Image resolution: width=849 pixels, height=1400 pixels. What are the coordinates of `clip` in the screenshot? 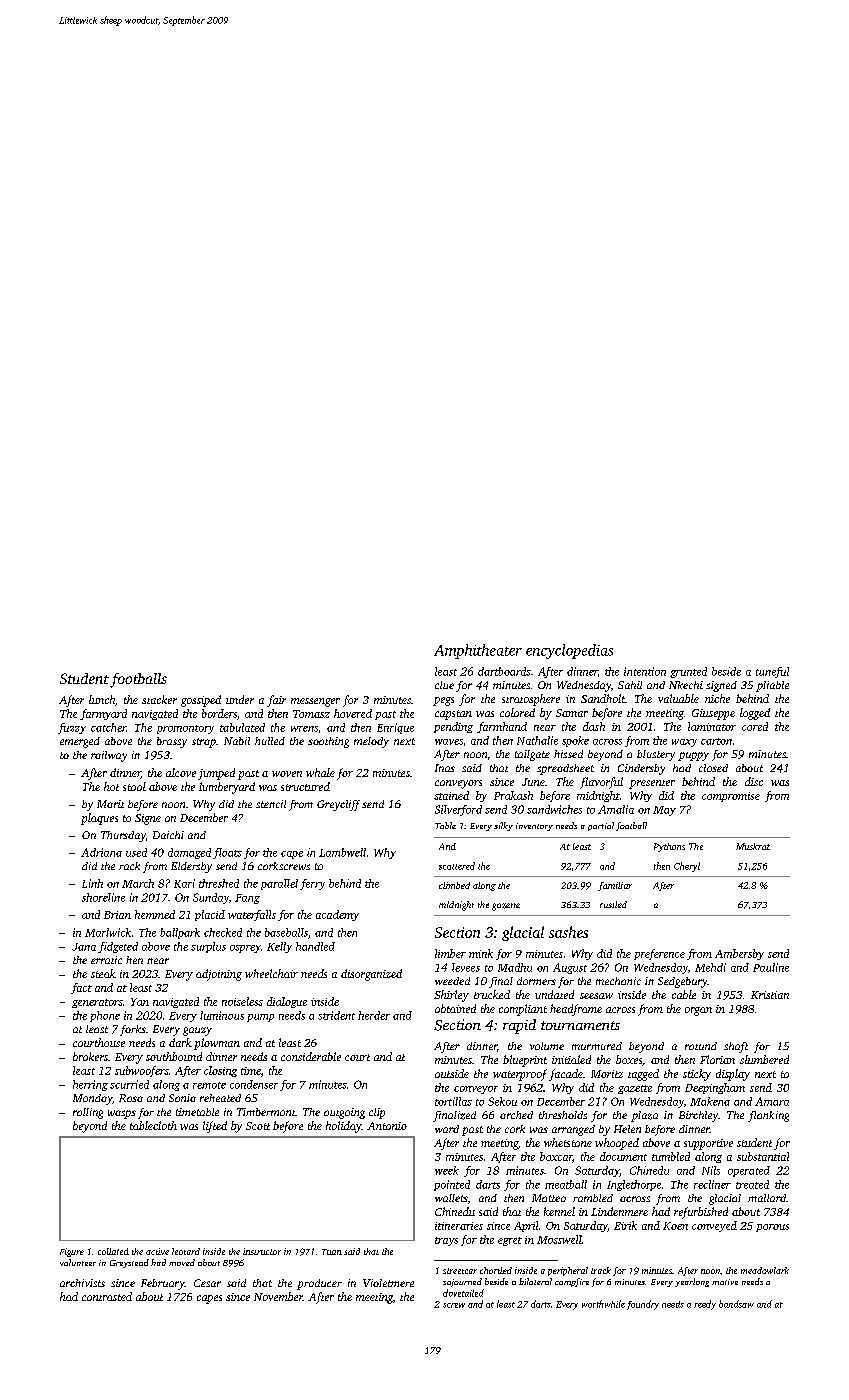 It's located at (377, 1113).
